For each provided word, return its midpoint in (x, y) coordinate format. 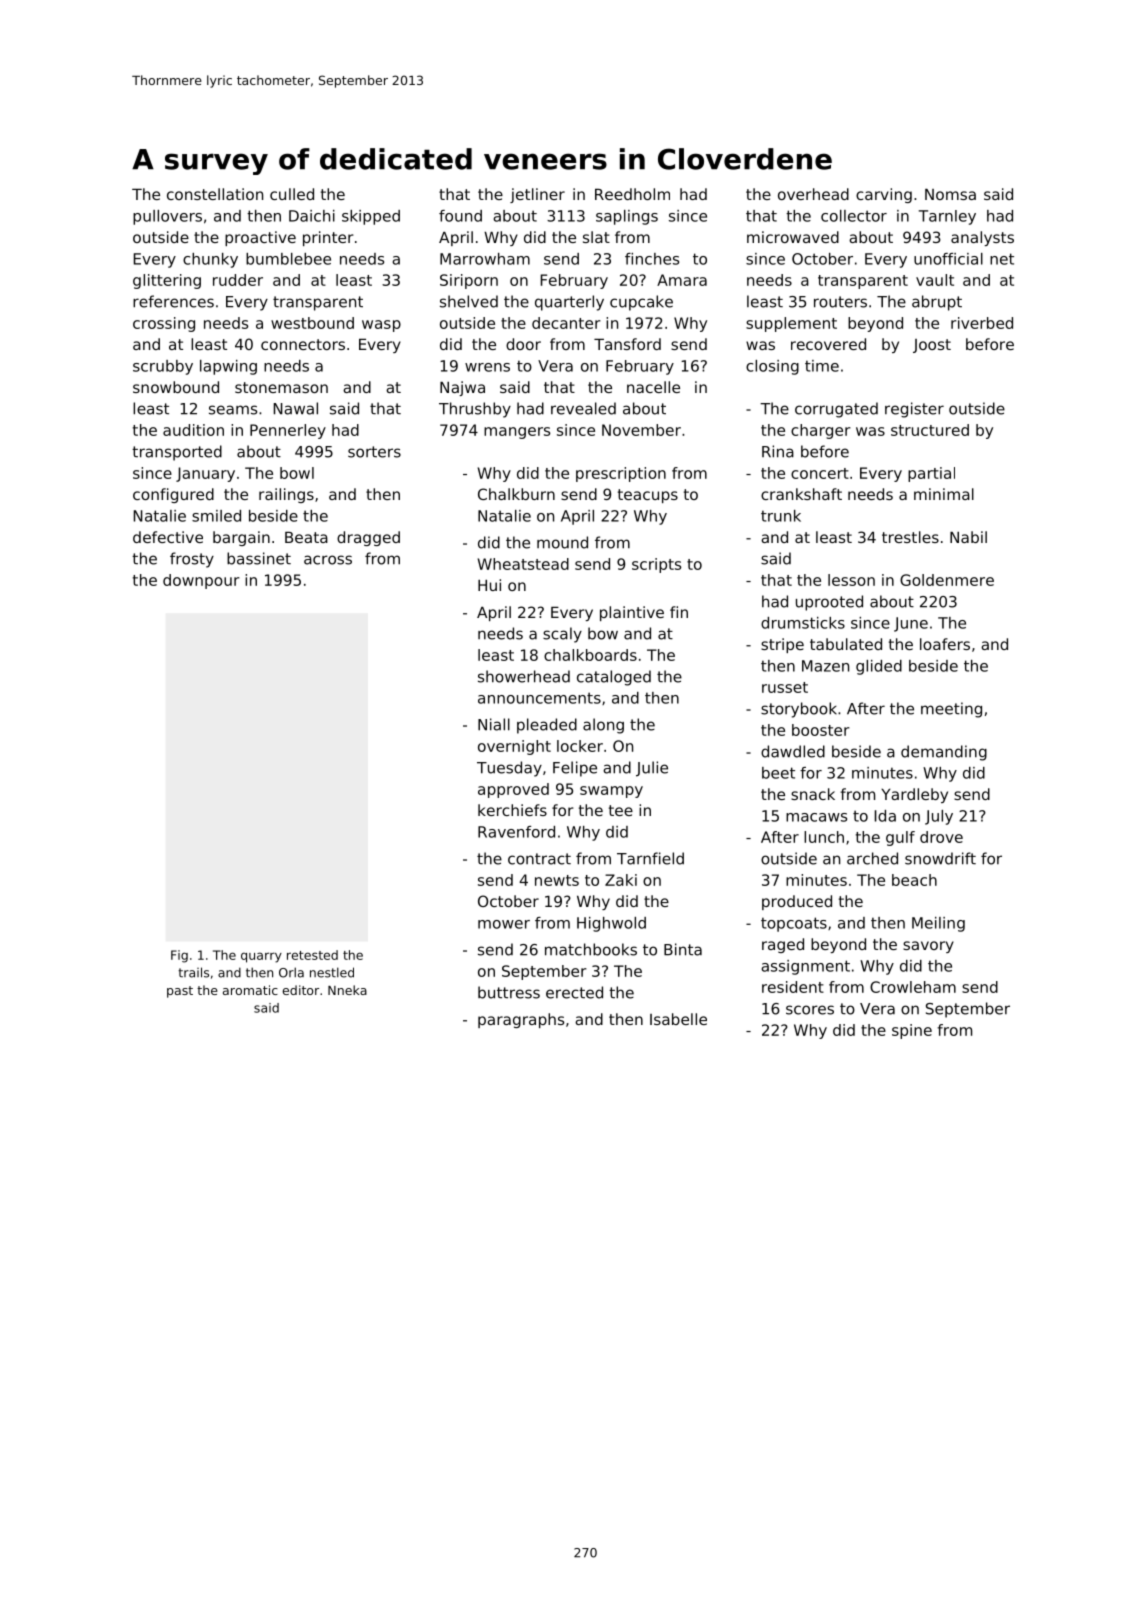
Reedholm (632, 194)
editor (300, 990)
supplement (791, 324)
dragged (368, 538)
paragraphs (521, 1020)
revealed (583, 408)
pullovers (167, 217)
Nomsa (950, 194)
